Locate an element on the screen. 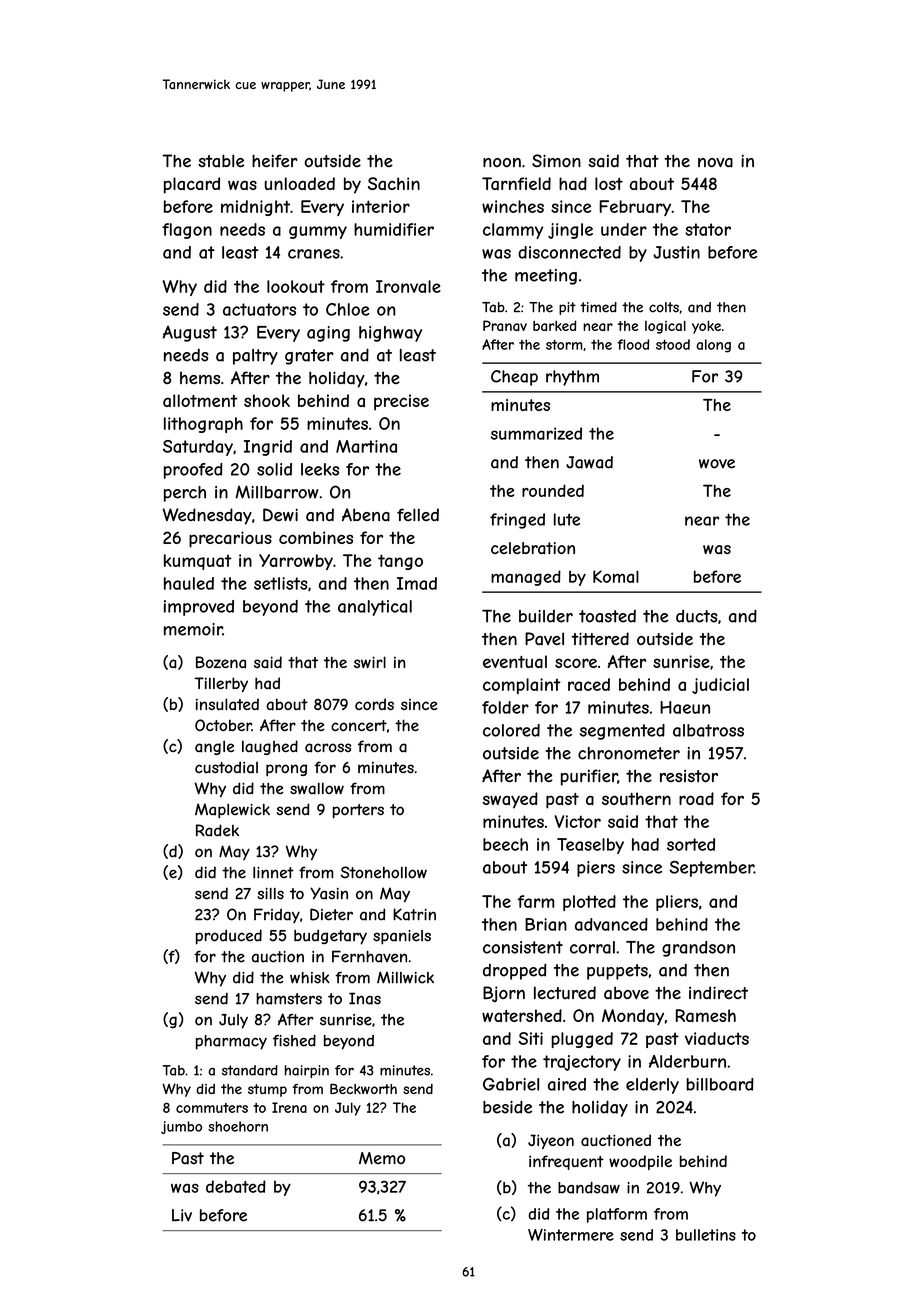 Image resolution: width=924 pixels, height=1311 pixels. paltry is located at coordinates (255, 357).
